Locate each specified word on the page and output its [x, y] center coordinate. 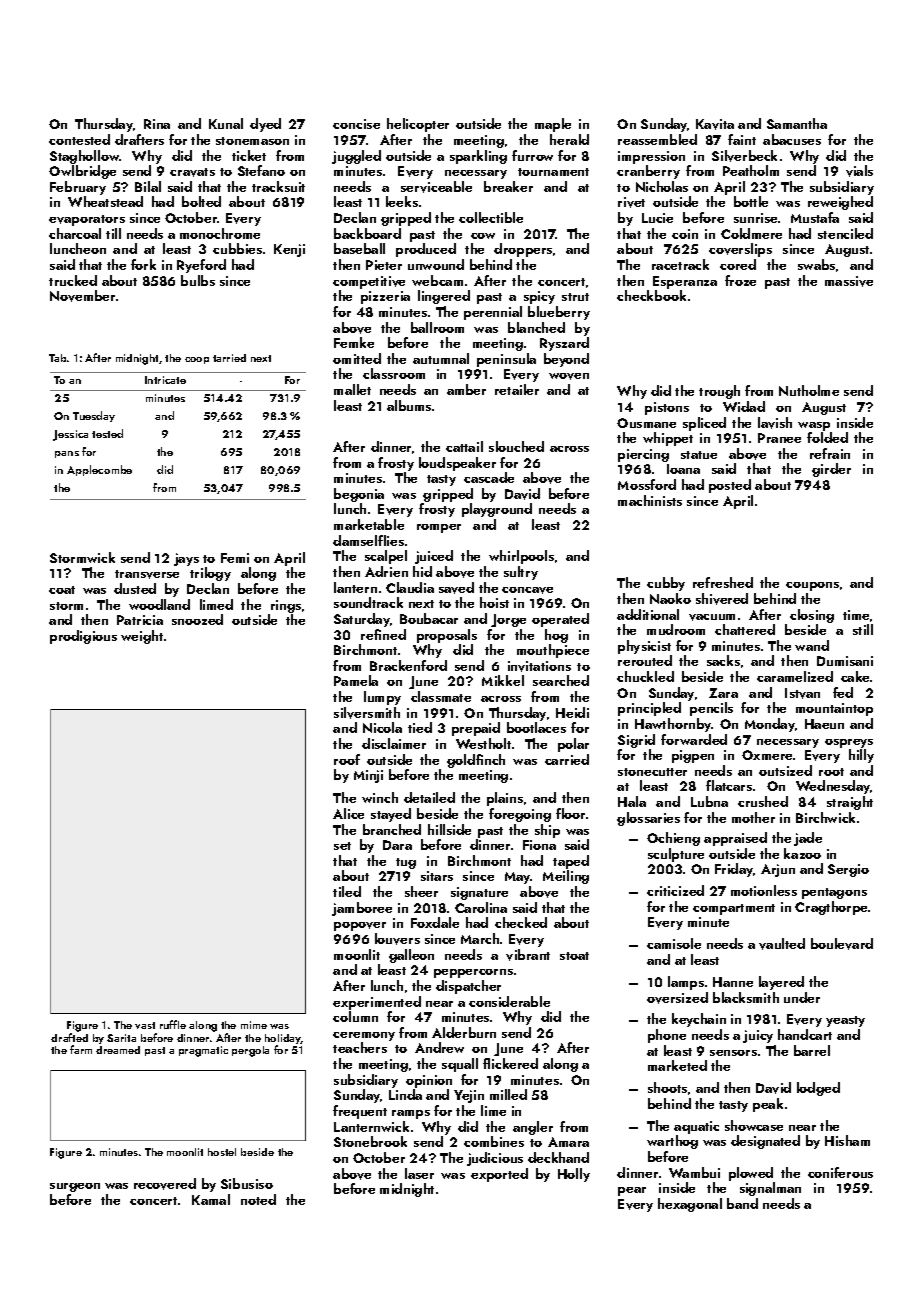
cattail [464, 446]
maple [553, 125]
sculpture [676, 855]
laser [419, 1173]
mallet [352, 389]
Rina [157, 124]
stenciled [845, 233]
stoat [574, 956]
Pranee [779, 438]
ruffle [173, 1024]
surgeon [75, 1187]
